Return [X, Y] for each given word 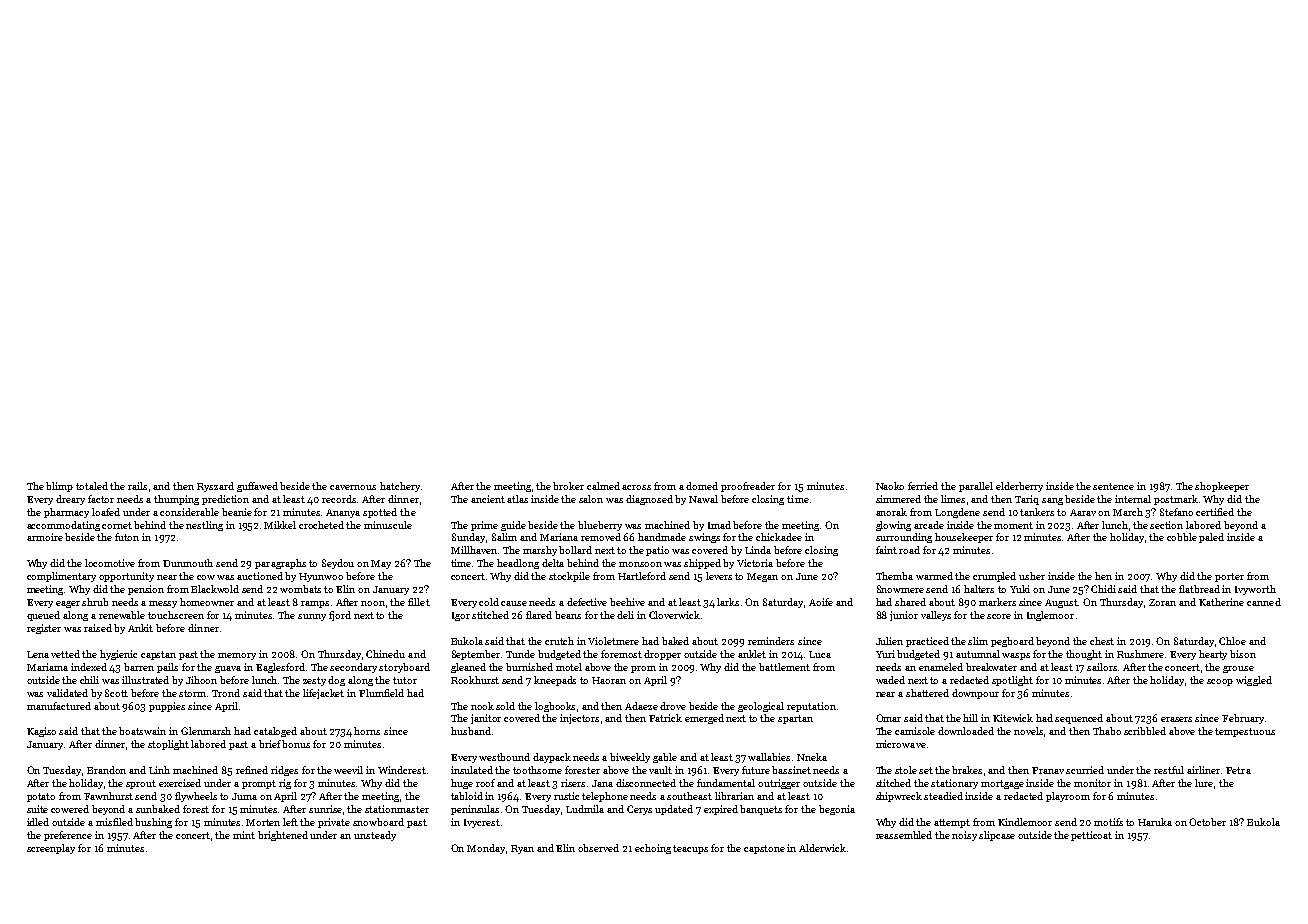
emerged [704, 719]
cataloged [275, 732]
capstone [764, 849]
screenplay [51, 849]
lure [1204, 783]
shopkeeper [1222, 487]
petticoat [1091, 836]
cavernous [353, 487]
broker [568, 486]
